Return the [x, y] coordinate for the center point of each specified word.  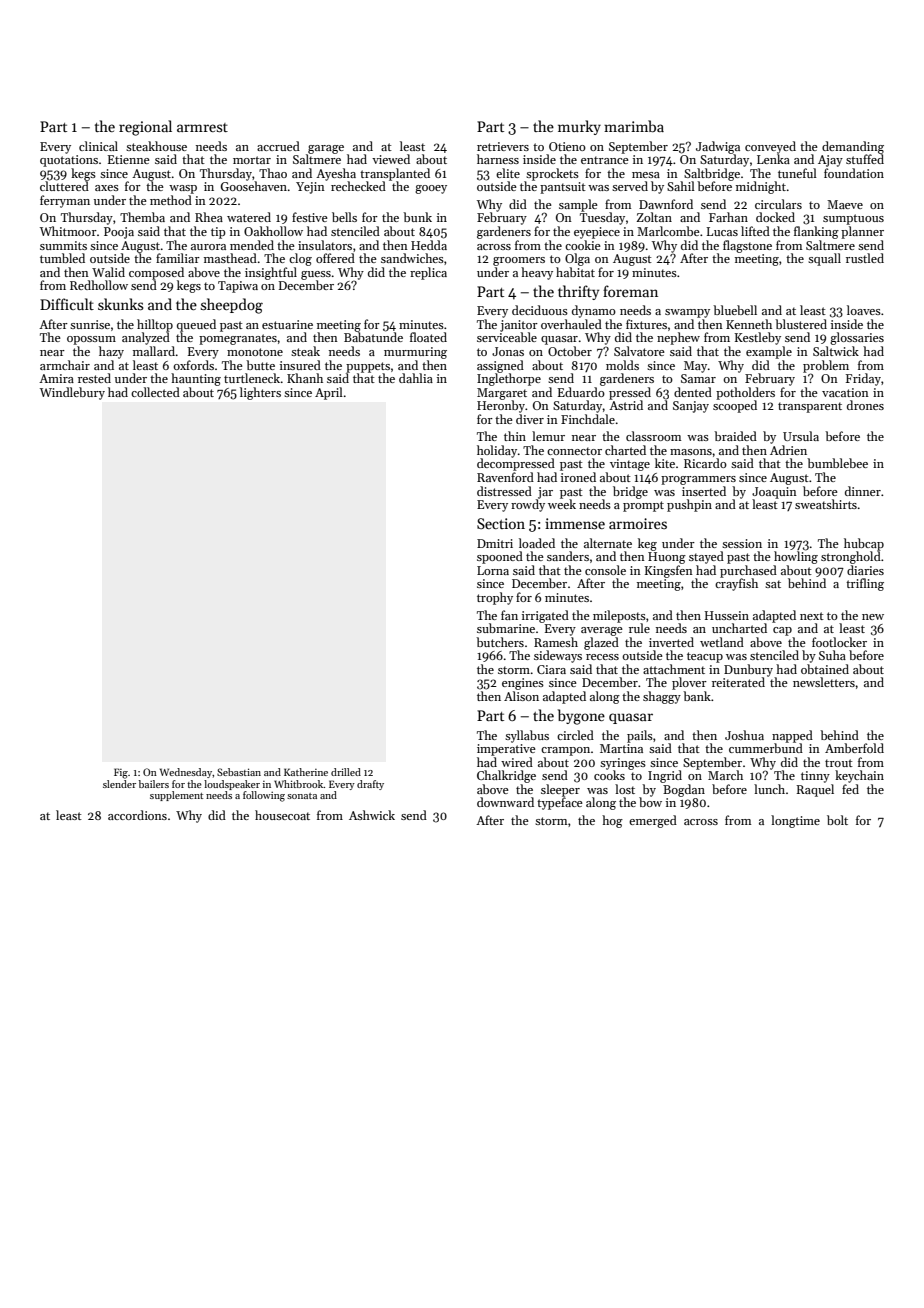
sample [578, 205]
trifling [865, 584]
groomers [519, 261]
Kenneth [749, 324]
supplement [176, 796]
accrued [278, 146]
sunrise [90, 324]
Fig [121, 773]
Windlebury [72, 393]
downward [505, 802]
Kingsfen [669, 571]
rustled [865, 258]
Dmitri [495, 543]
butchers [500, 642]
